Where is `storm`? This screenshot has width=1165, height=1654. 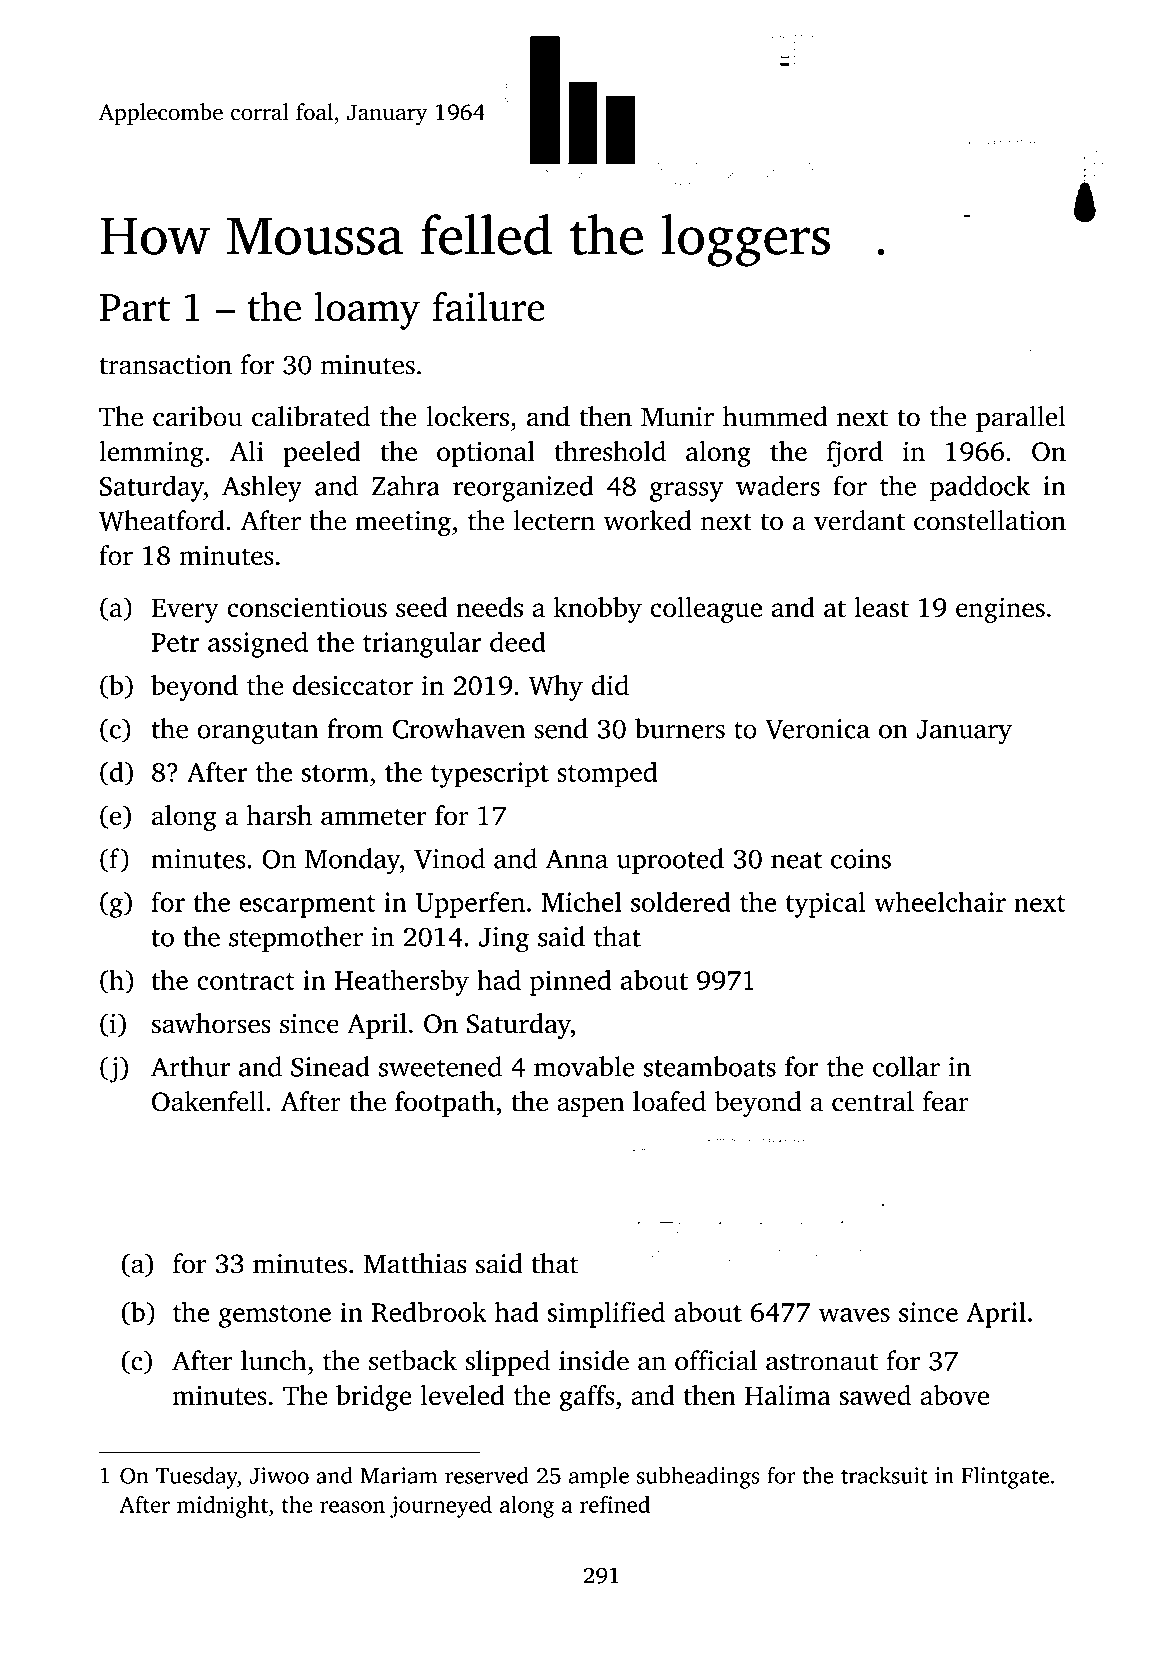 storm is located at coordinates (335, 773).
